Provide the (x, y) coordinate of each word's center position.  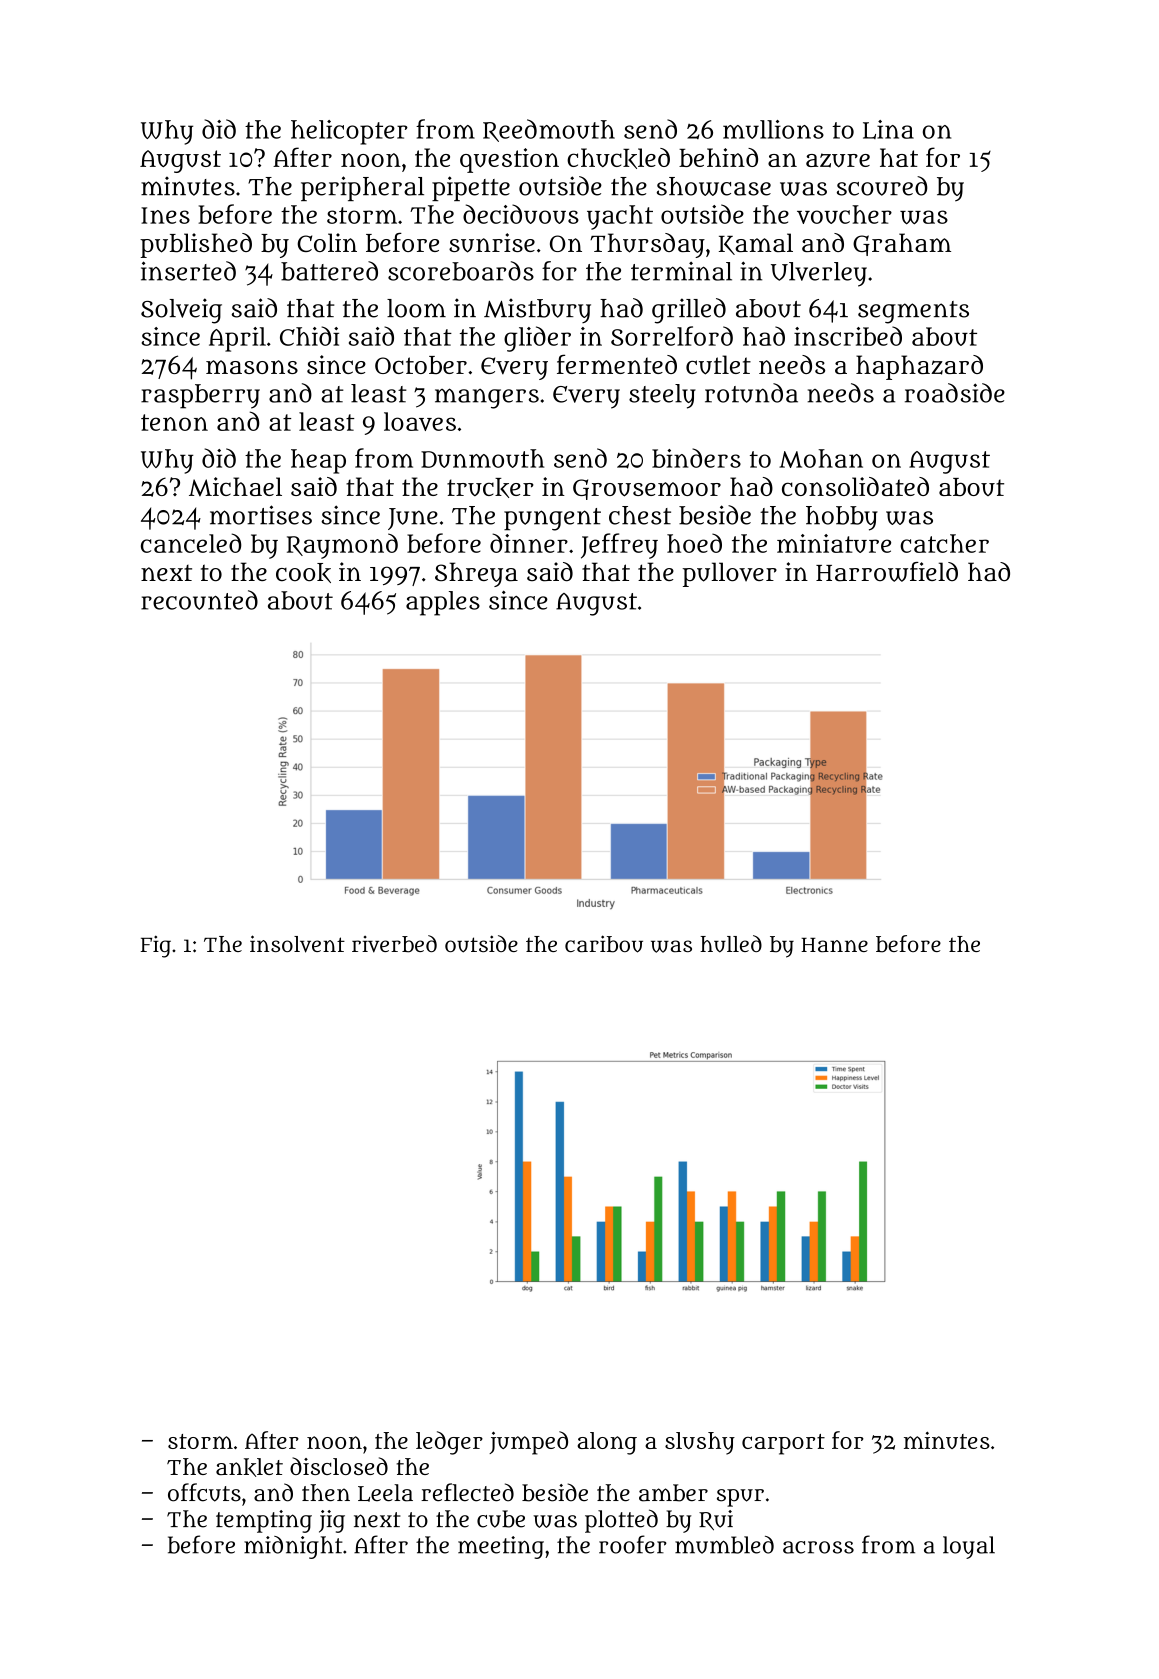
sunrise (492, 243)
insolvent (297, 944)
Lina (888, 129)
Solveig (181, 311)
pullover (730, 574)
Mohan (821, 458)
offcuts (204, 1492)
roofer (633, 1544)
